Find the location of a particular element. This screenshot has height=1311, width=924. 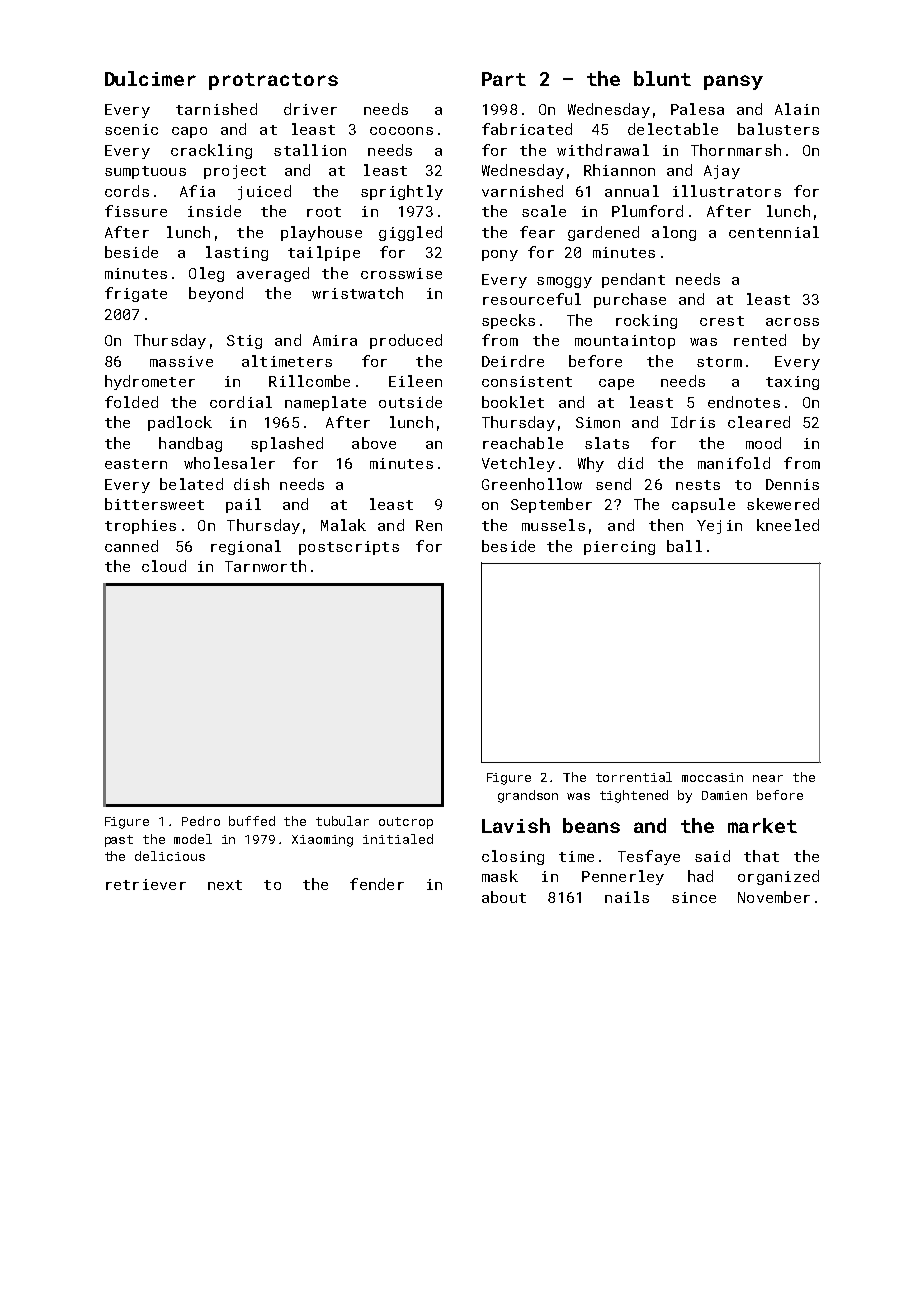

mussels is located at coordinates (553, 525).
